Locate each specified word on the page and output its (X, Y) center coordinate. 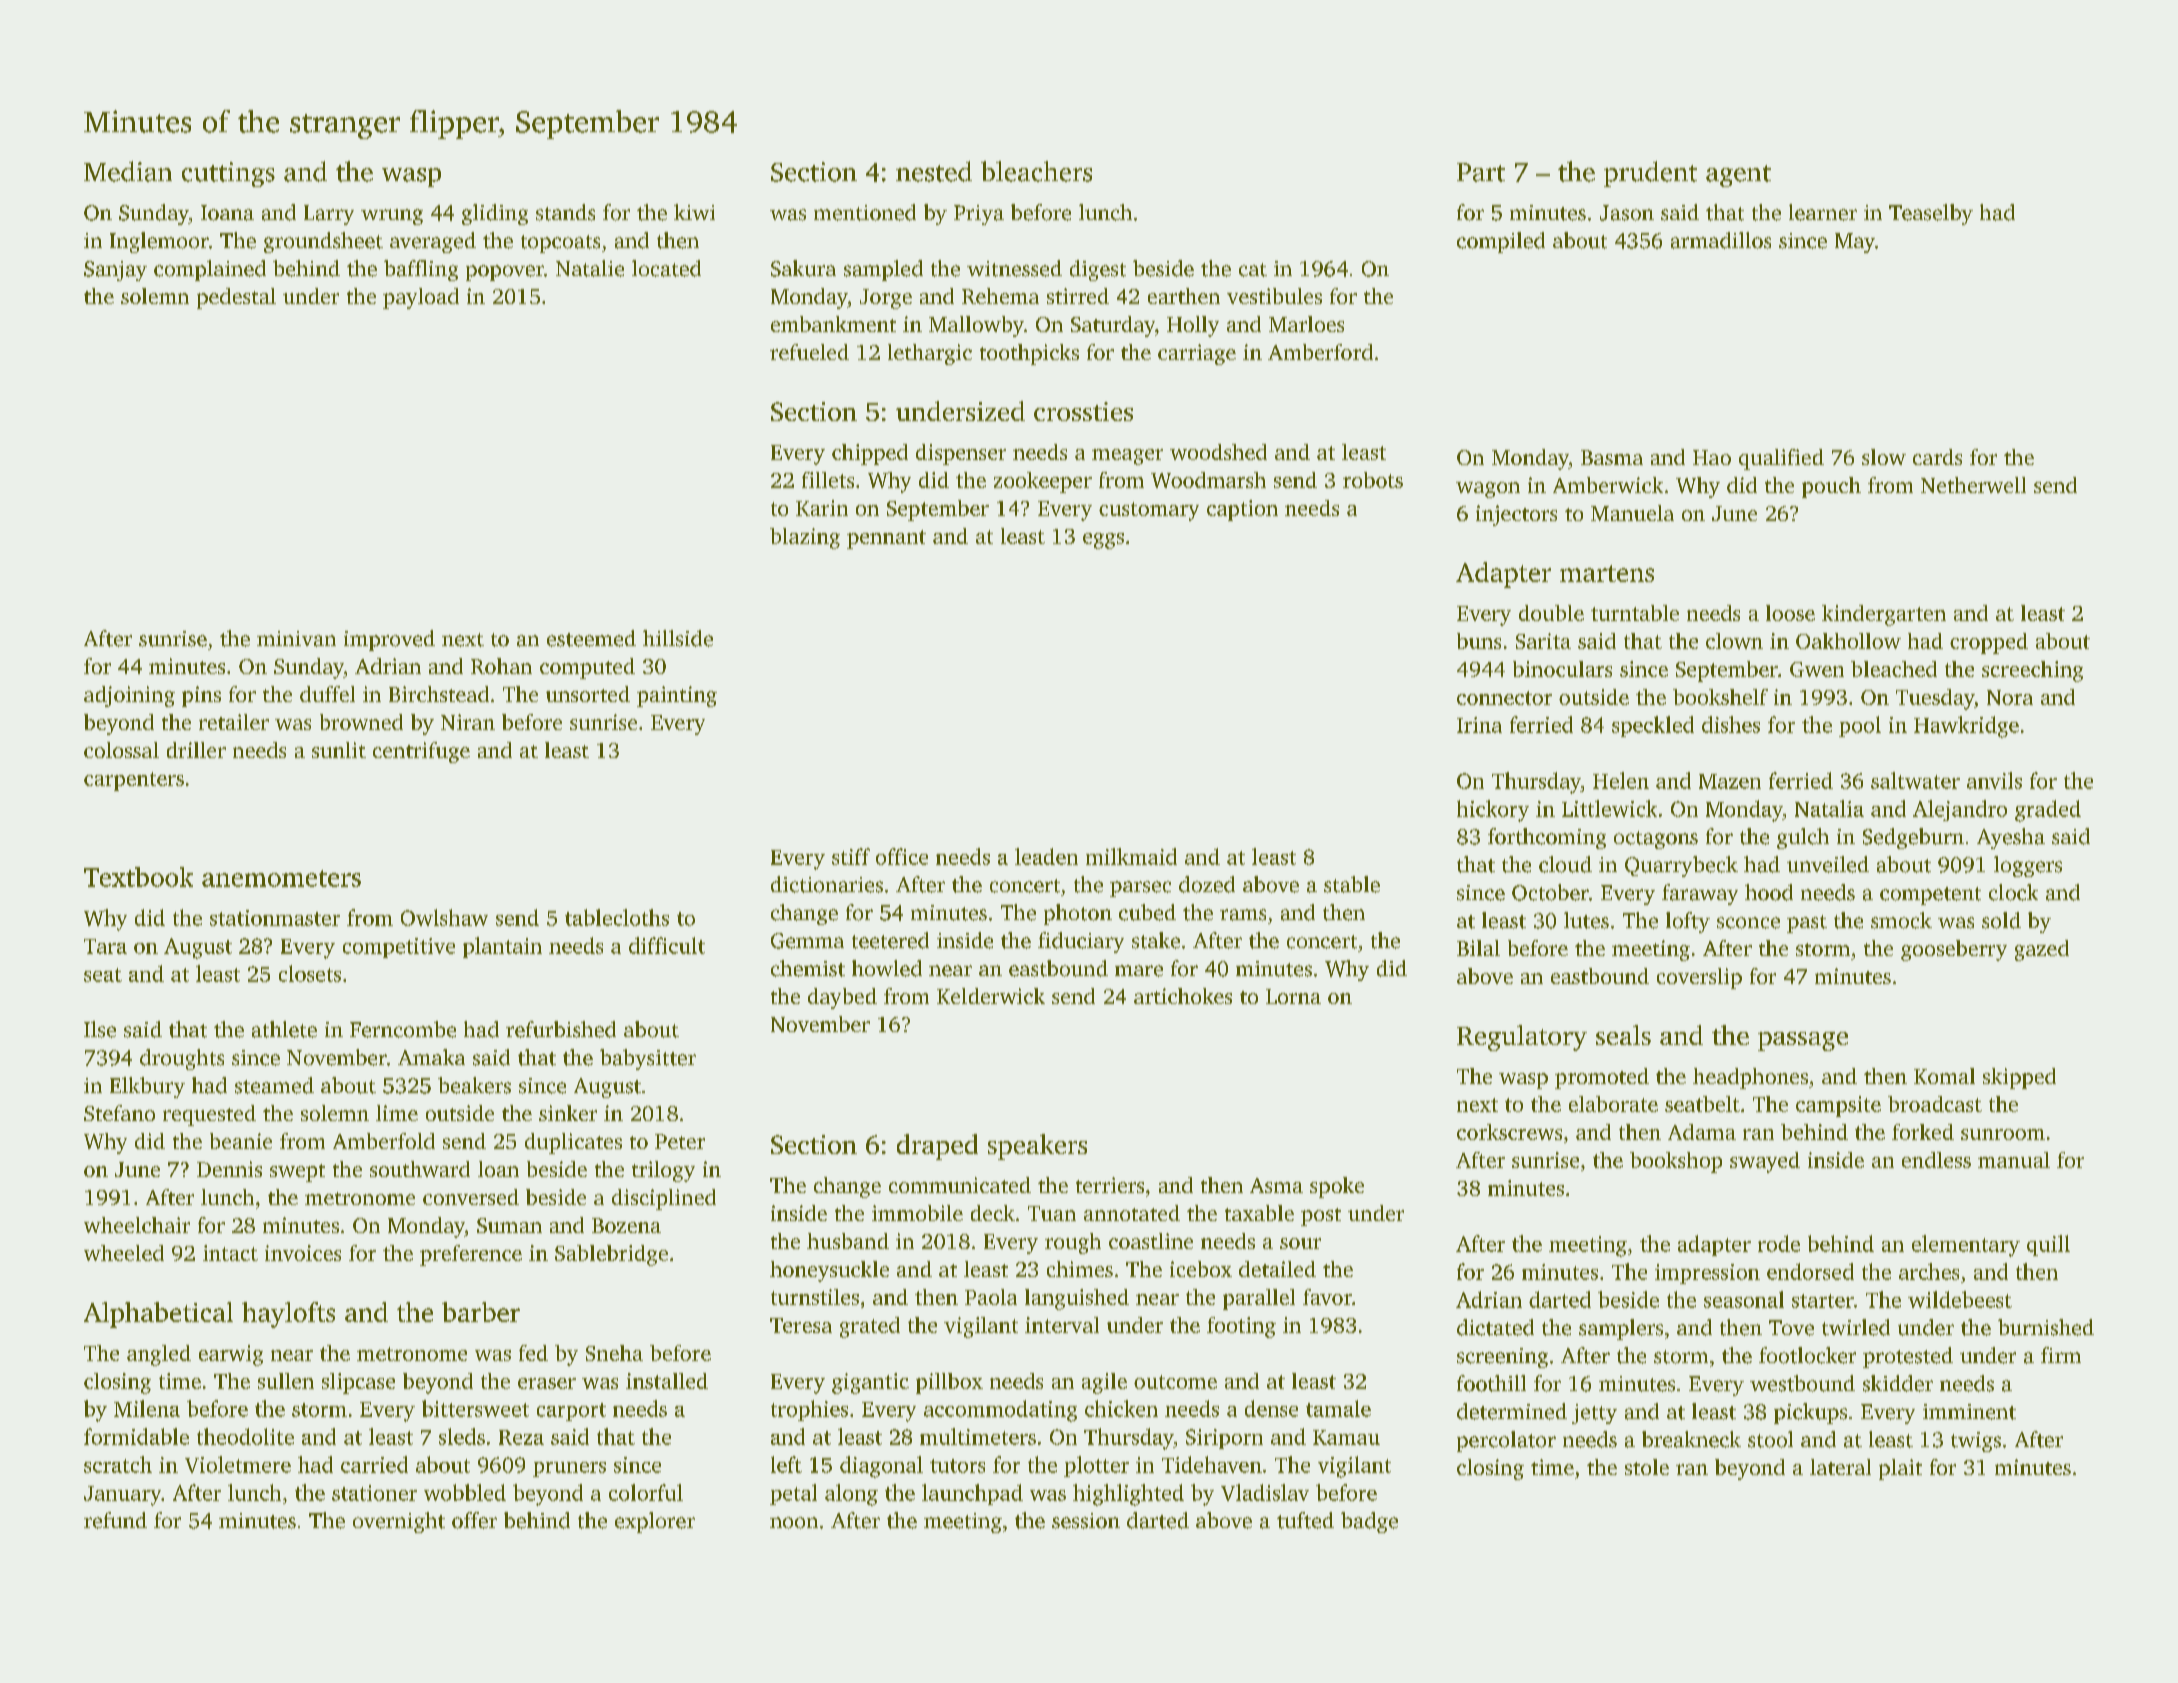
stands (565, 212)
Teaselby (1931, 214)
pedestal (236, 298)
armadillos (1721, 240)
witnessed (1014, 268)
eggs (1103, 541)
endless (1936, 1160)
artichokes (1183, 996)
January (122, 1496)
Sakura (803, 268)
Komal (1944, 1076)
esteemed (591, 638)
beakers (474, 1085)
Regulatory (1522, 1038)
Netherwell (1973, 485)
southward (420, 1169)
